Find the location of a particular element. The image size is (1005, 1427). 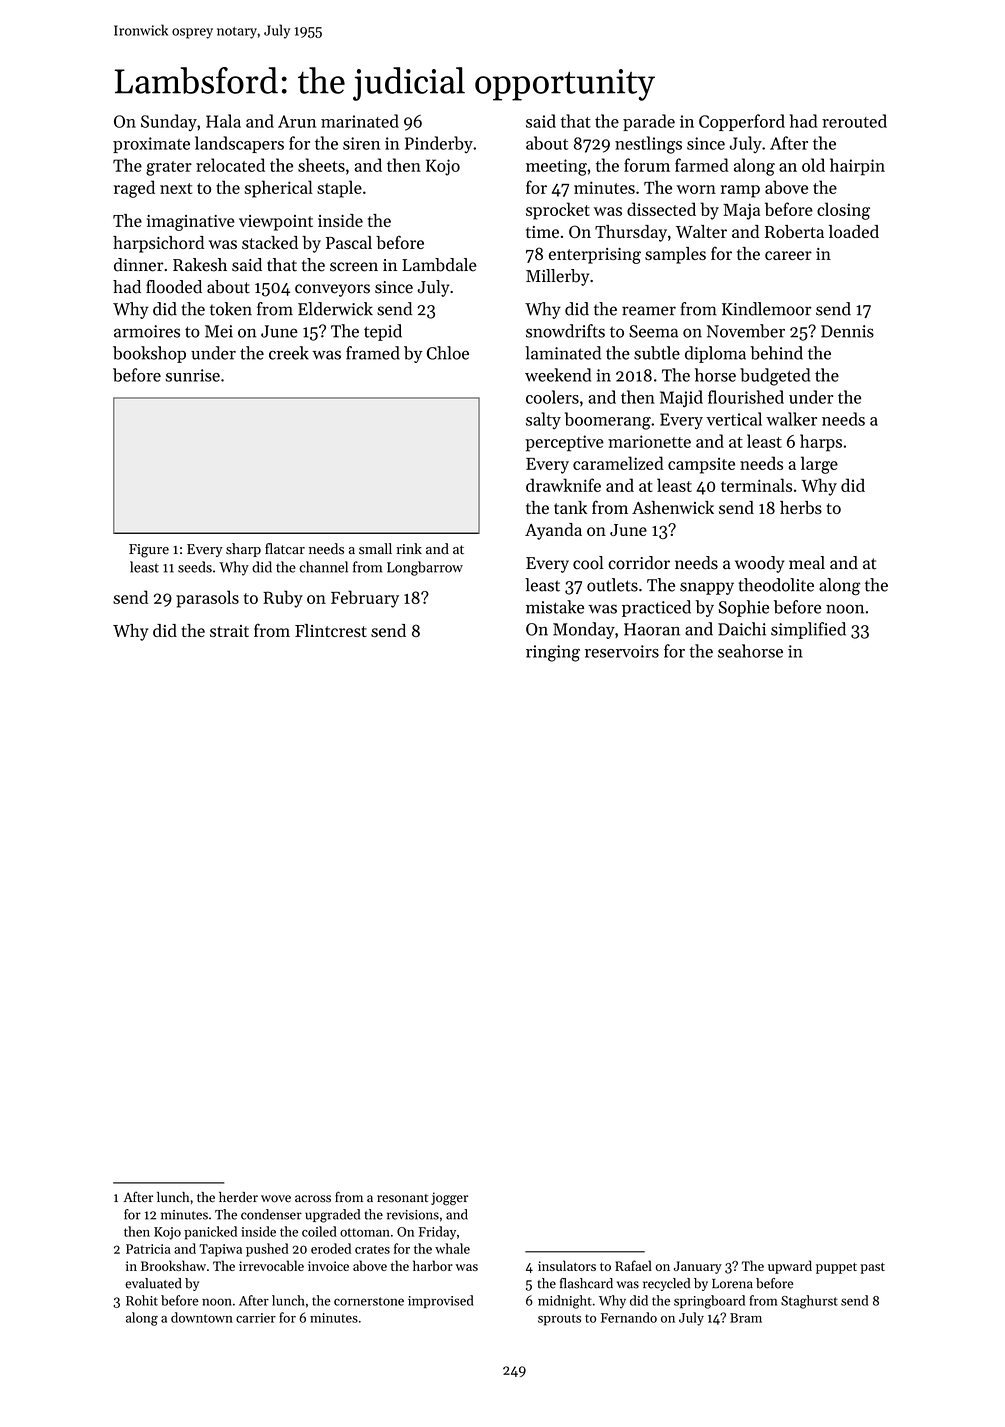

weekend is located at coordinates (558, 375).
